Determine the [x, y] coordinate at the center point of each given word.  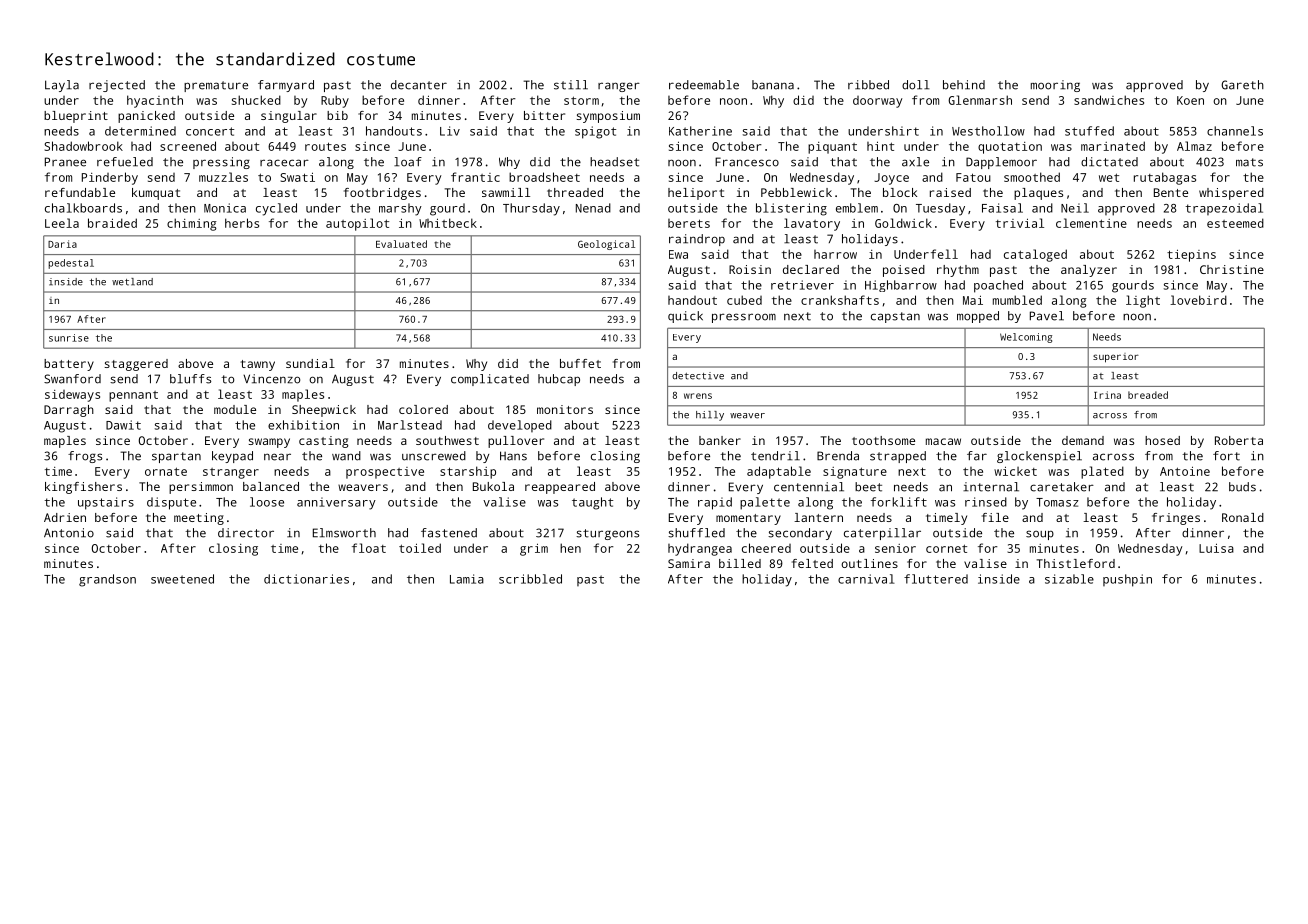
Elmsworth [344, 533]
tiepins [1191, 255]
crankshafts [840, 300]
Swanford [72, 379]
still [571, 85]
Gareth [1242, 85]
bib [337, 115]
